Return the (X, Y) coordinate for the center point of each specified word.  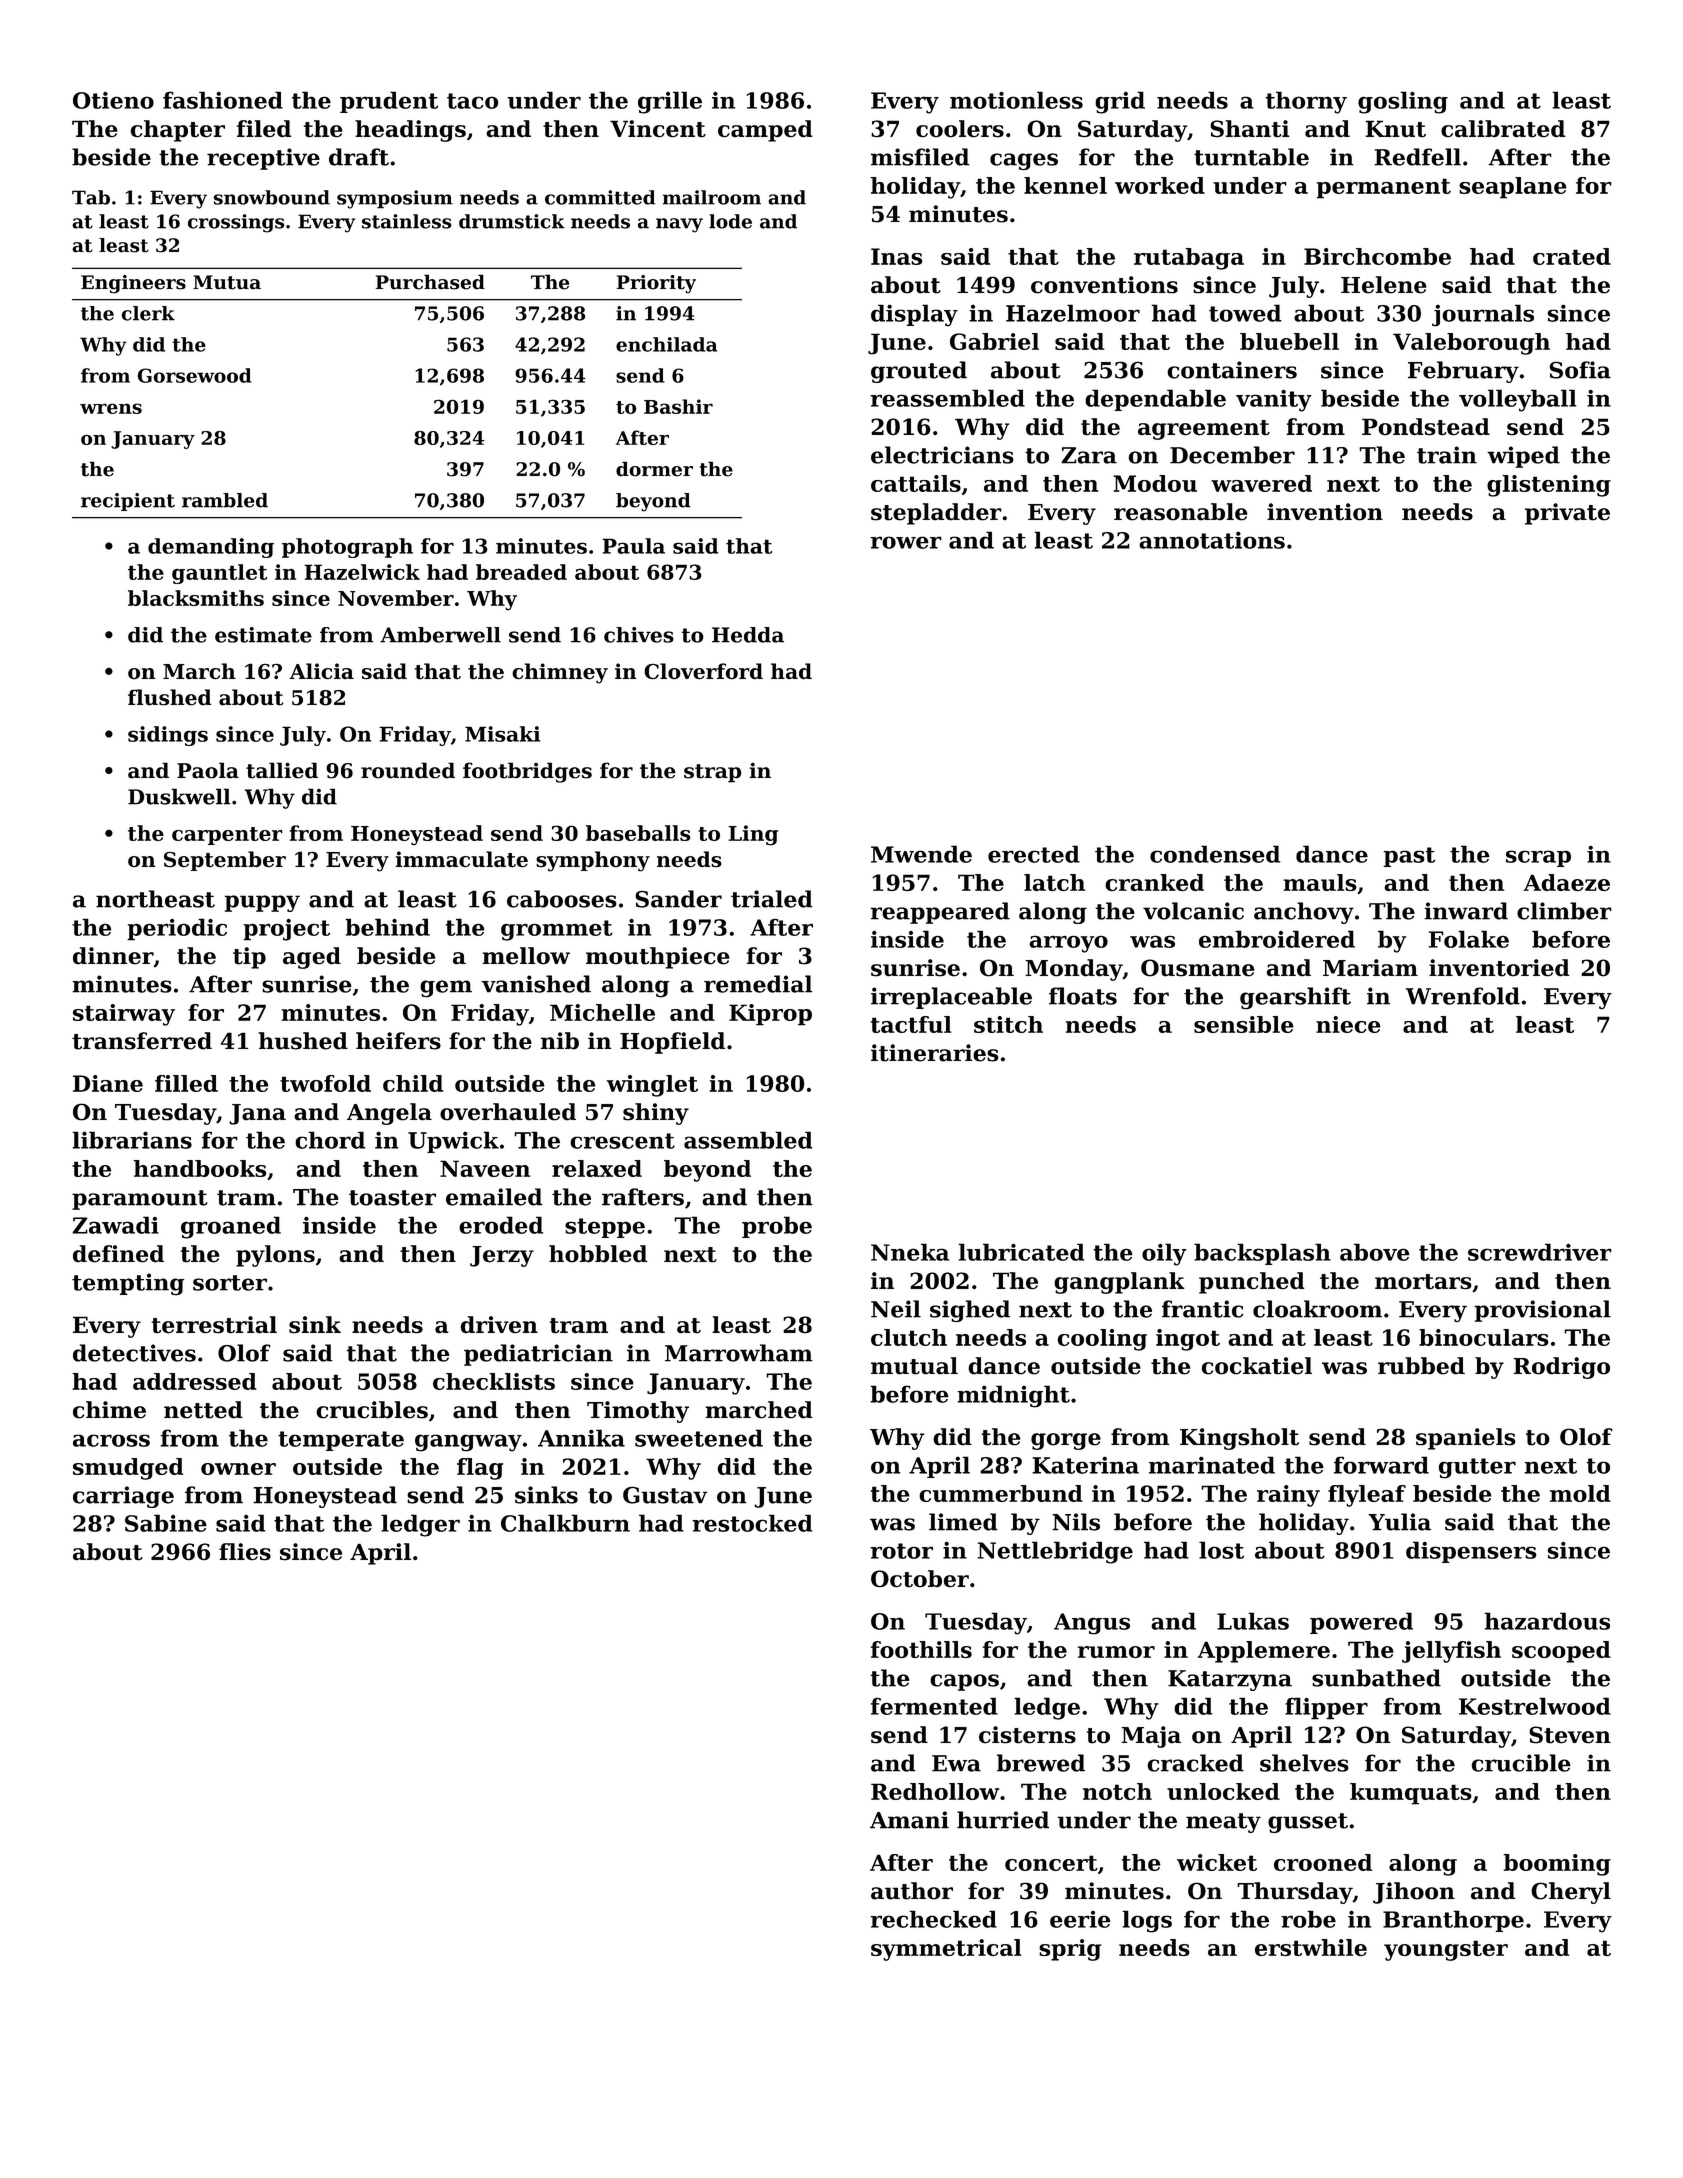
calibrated (1503, 129)
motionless (1016, 100)
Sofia (1580, 370)
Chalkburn (565, 1523)
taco (473, 101)
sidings (168, 736)
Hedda (748, 635)
